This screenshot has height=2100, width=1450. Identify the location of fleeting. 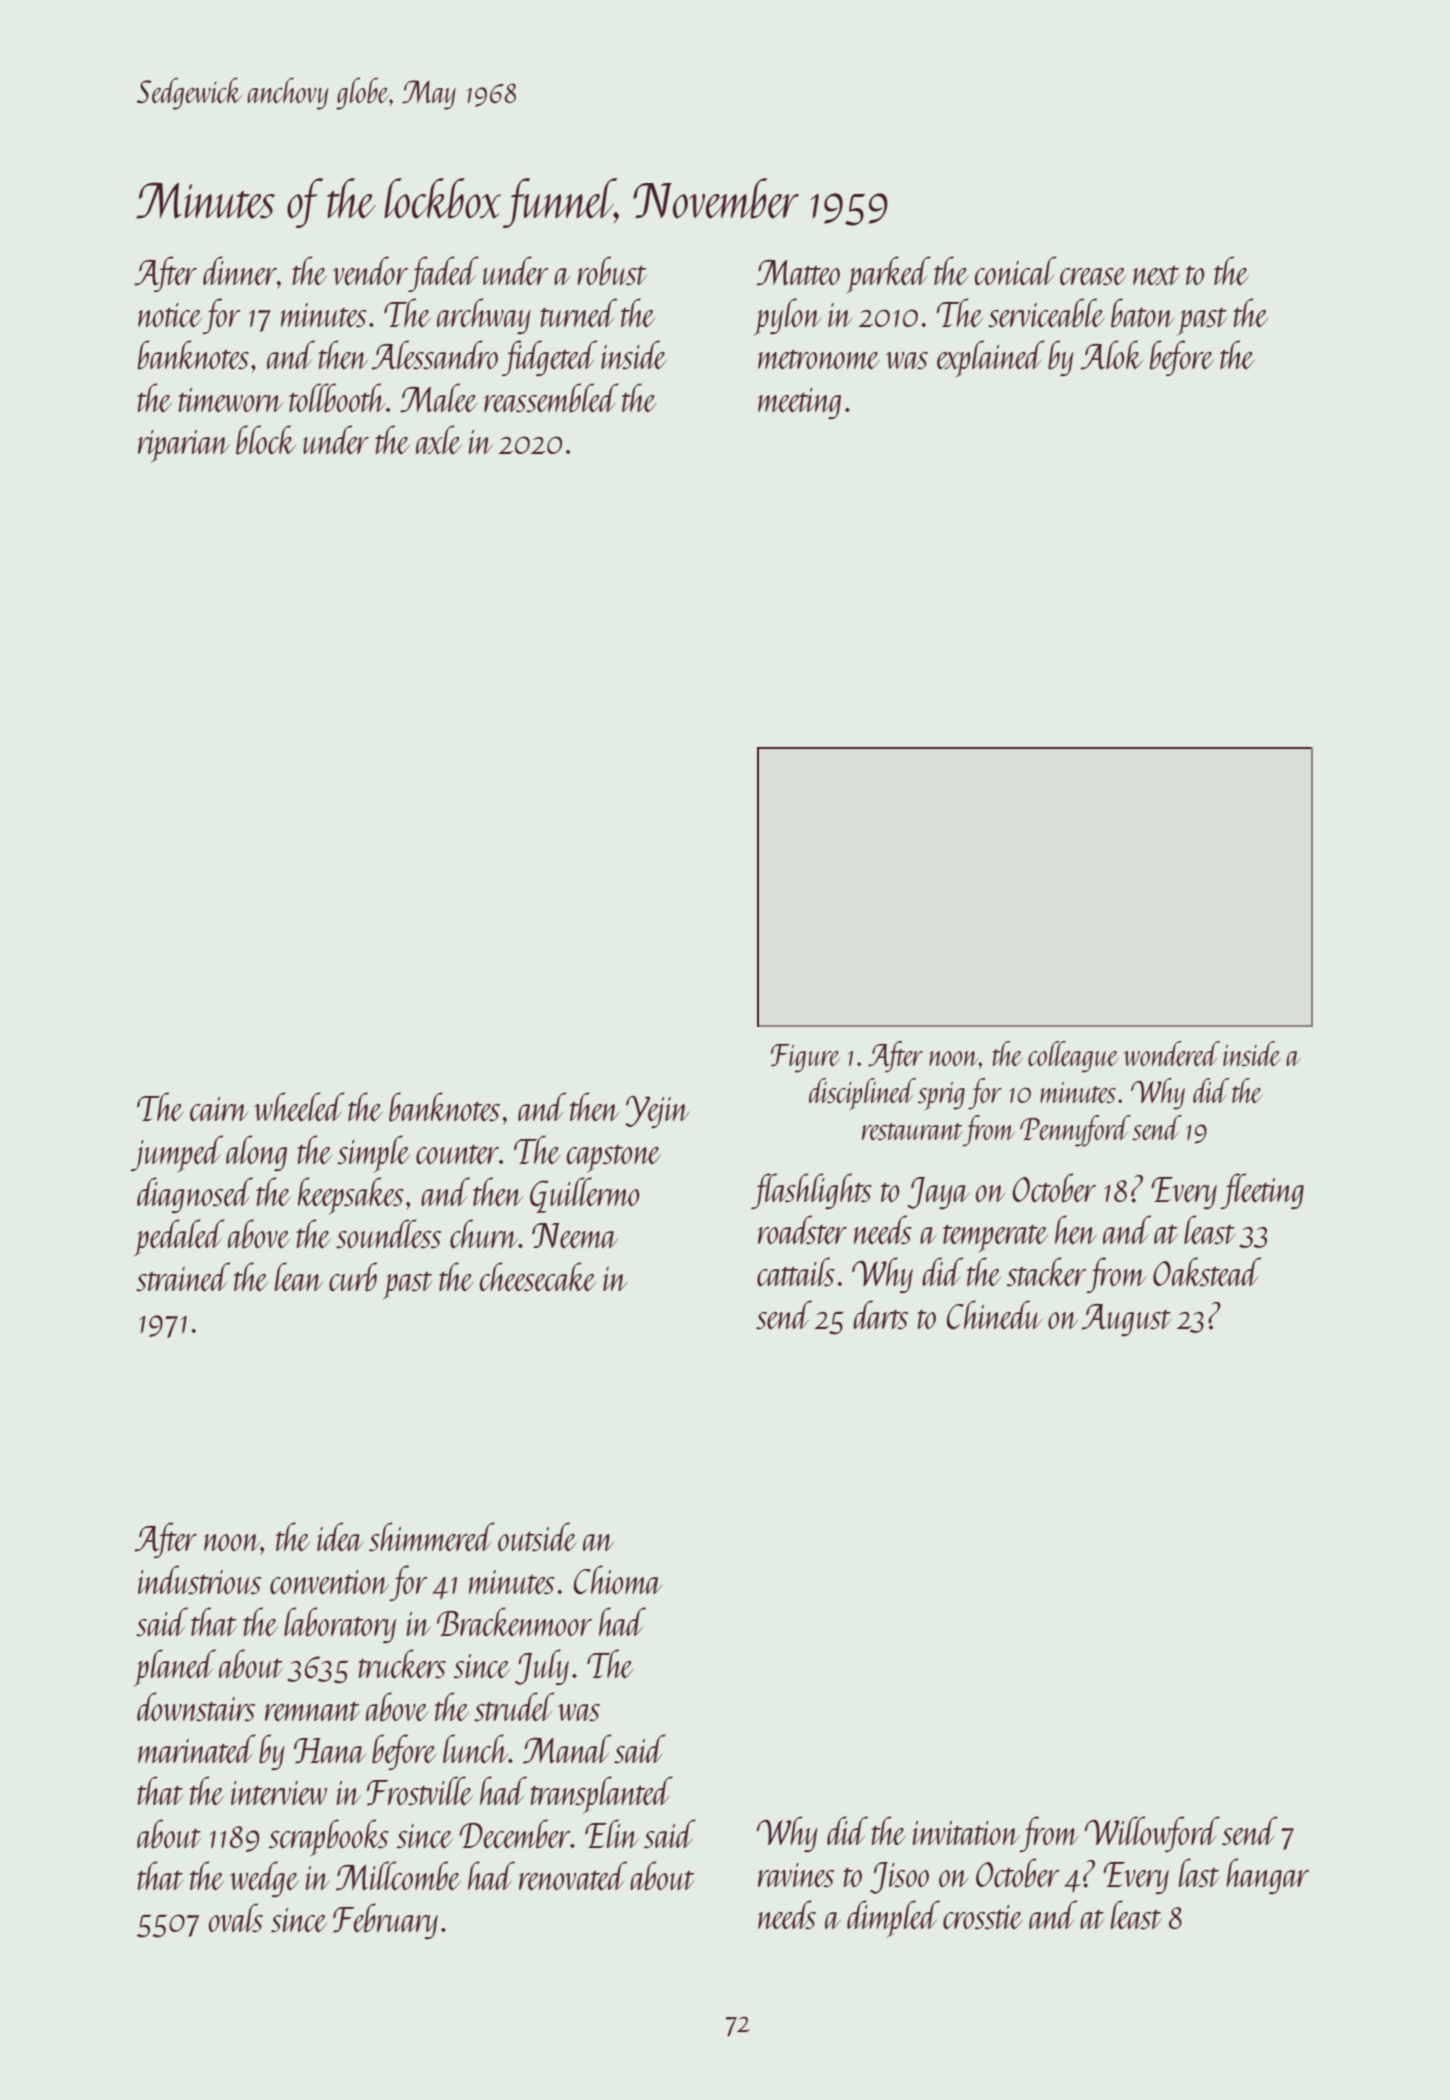
(1262, 1191).
